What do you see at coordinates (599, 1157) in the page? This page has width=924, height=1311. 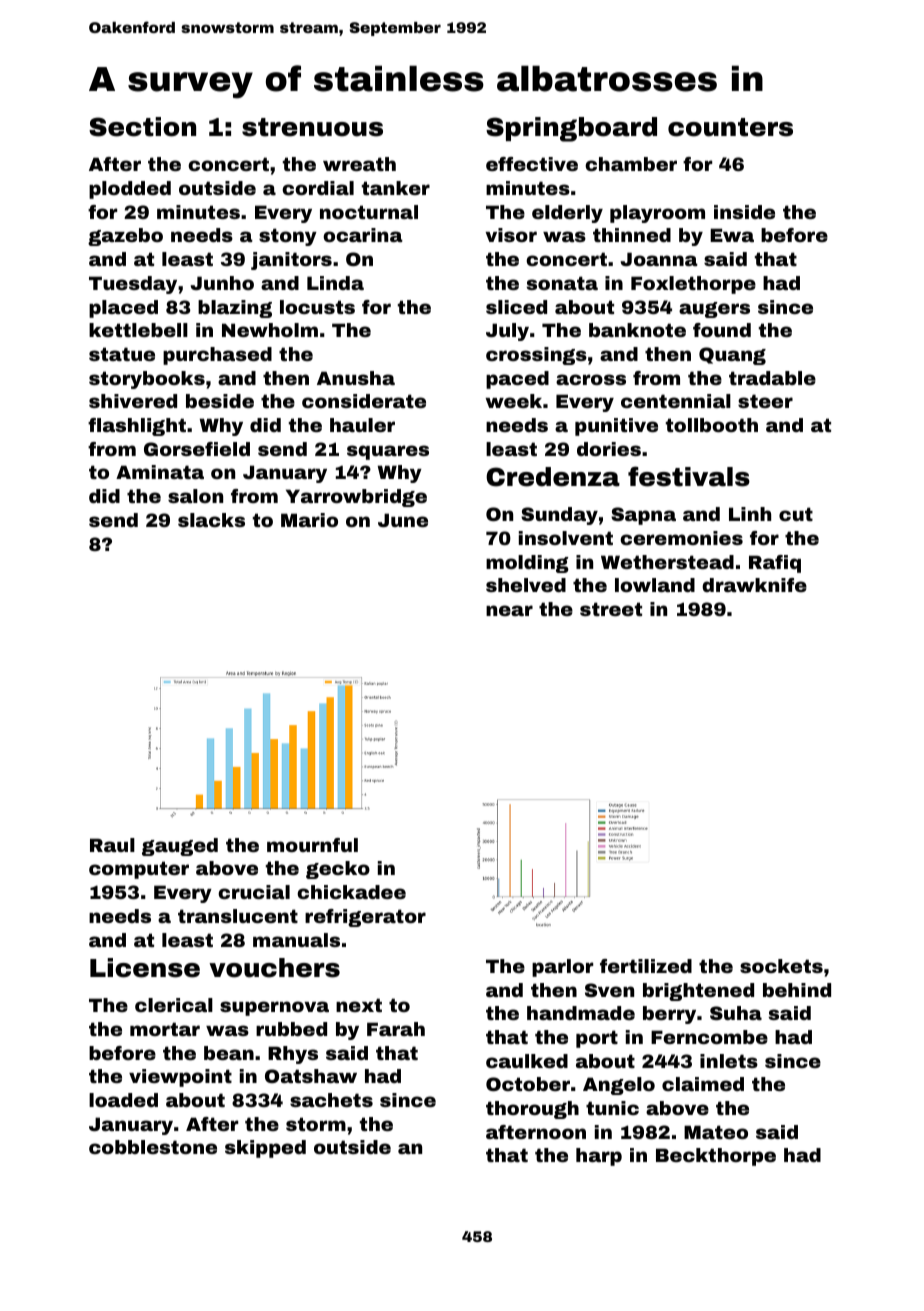 I see `harp` at bounding box center [599, 1157].
